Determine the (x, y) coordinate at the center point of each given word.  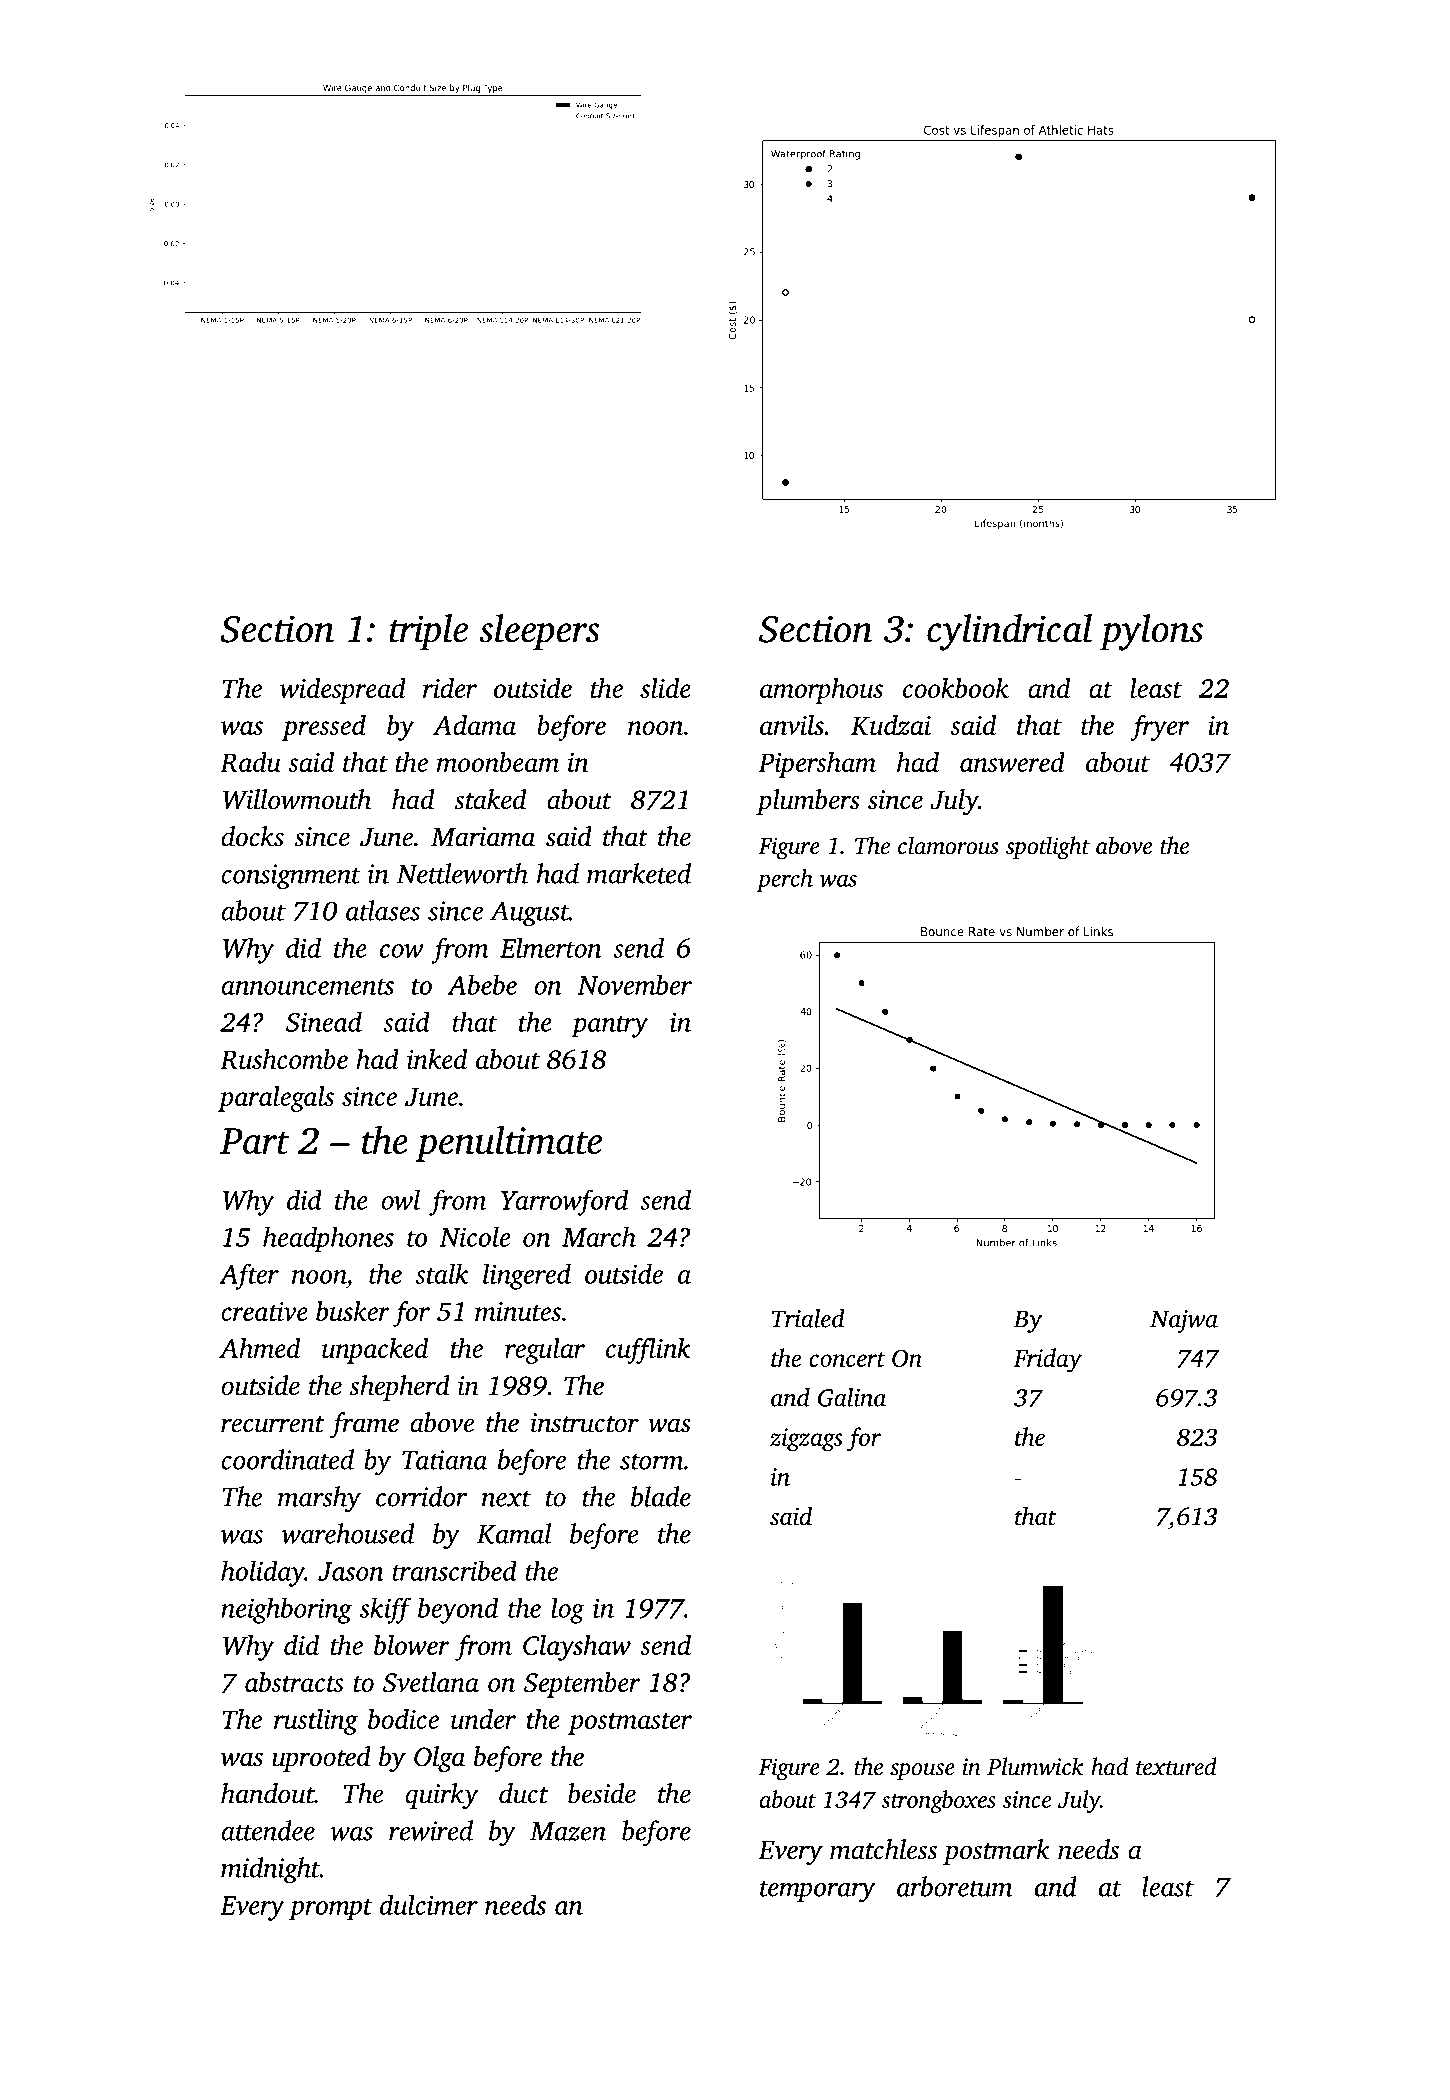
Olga (439, 1759)
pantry (609, 1027)
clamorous (948, 845)
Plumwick (1035, 1766)
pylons (1151, 632)
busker (353, 1311)
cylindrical (1009, 632)
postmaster (630, 1724)
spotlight (1048, 848)
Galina (852, 1397)
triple (428, 632)
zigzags (806, 1440)
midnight (270, 1870)
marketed (639, 873)
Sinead (324, 1022)
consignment (291, 877)
